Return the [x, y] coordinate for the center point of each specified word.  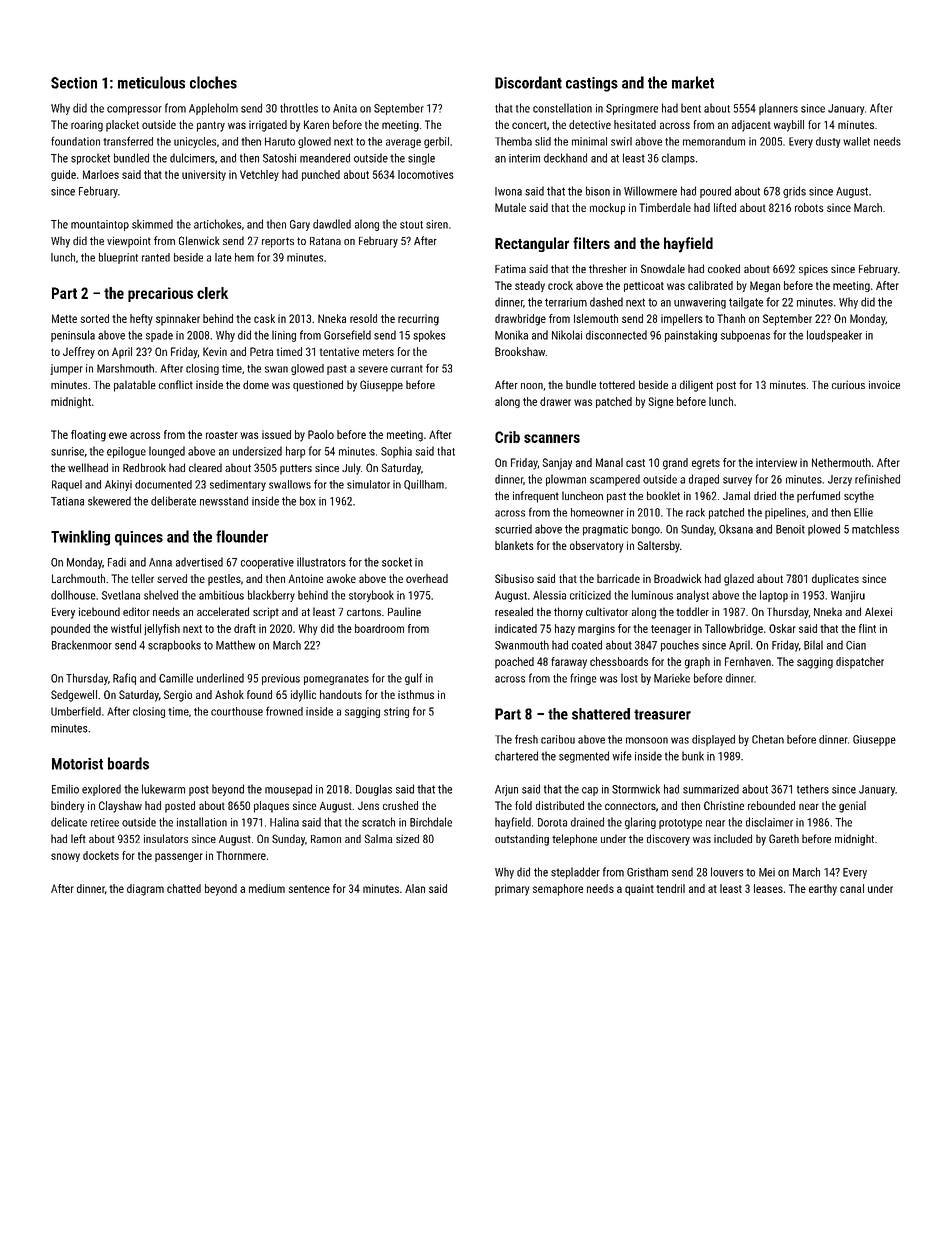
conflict [176, 384]
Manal [609, 462]
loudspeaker [834, 336]
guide [63, 175]
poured [715, 192]
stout [411, 225]
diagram [145, 890]
